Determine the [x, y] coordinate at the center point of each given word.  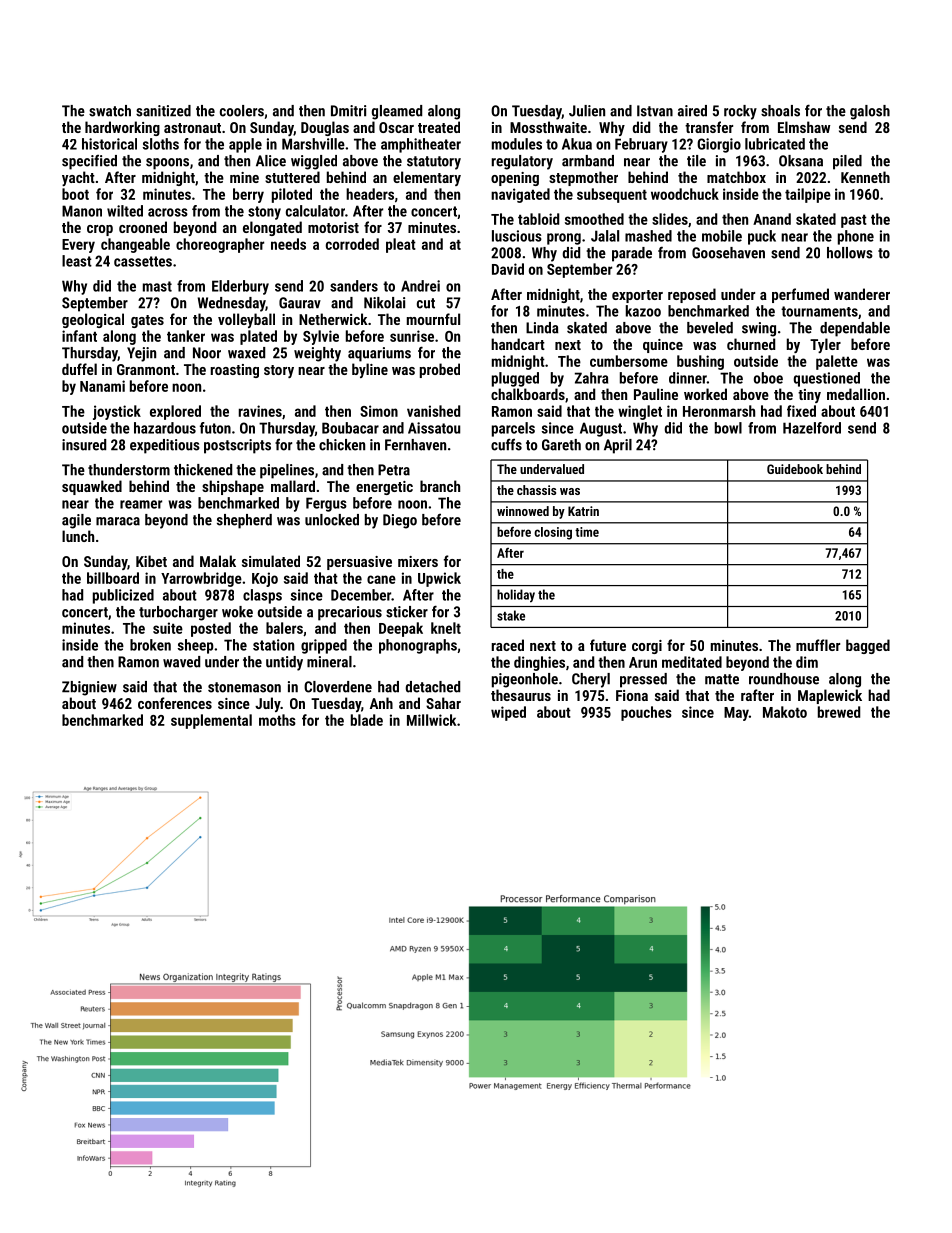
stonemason [244, 687]
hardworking [122, 128]
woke [237, 612]
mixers [418, 561]
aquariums [379, 354]
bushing [700, 362]
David [508, 269]
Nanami [102, 386]
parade [632, 254]
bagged [868, 646]
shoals [780, 111]
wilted [125, 211]
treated [439, 127]
